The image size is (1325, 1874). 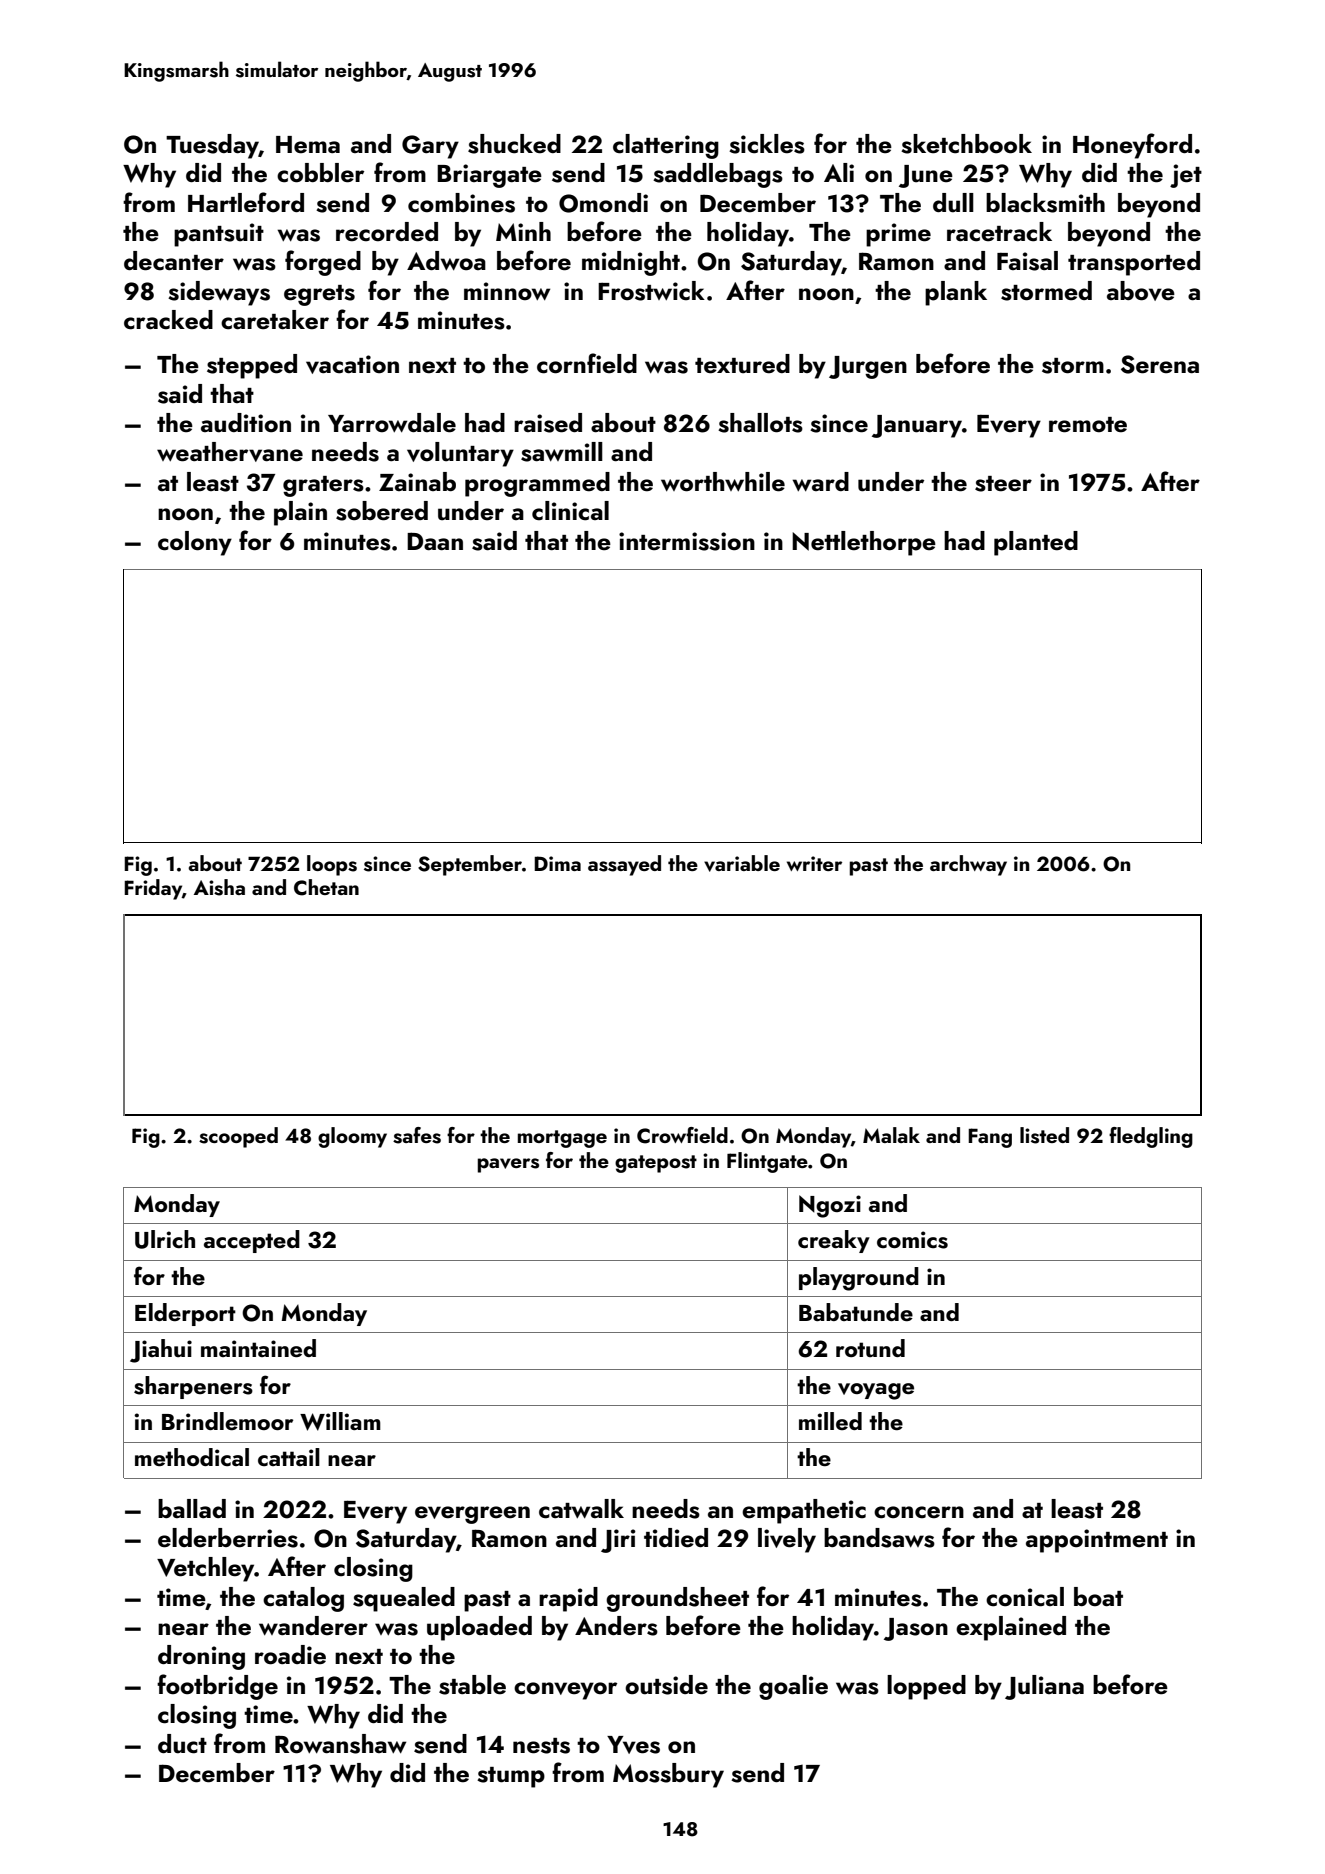 What do you see at coordinates (891, 1135) in the screenshot?
I see `Malak` at bounding box center [891, 1135].
